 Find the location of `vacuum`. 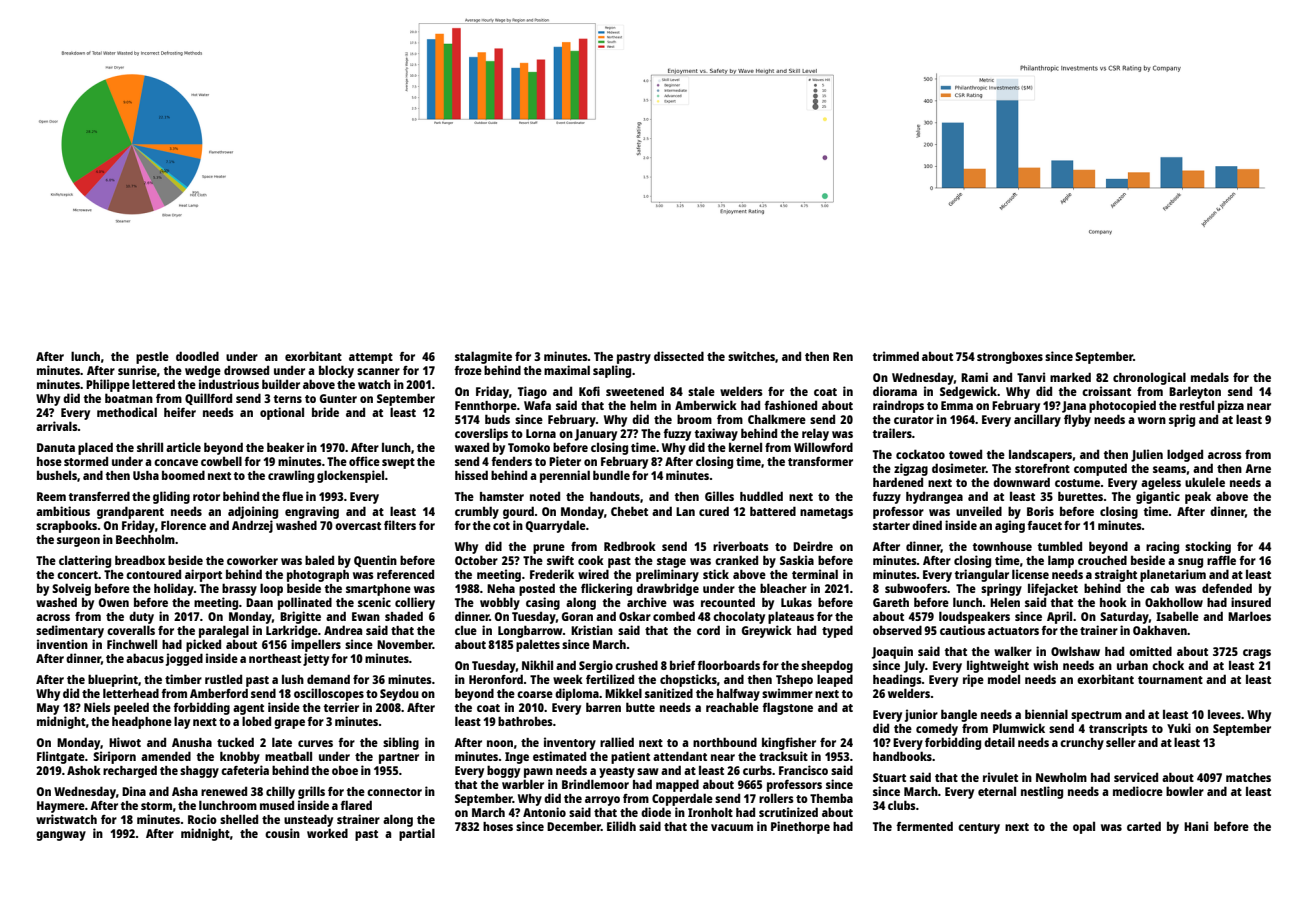

vacuum is located at coordinates (732, 827).
